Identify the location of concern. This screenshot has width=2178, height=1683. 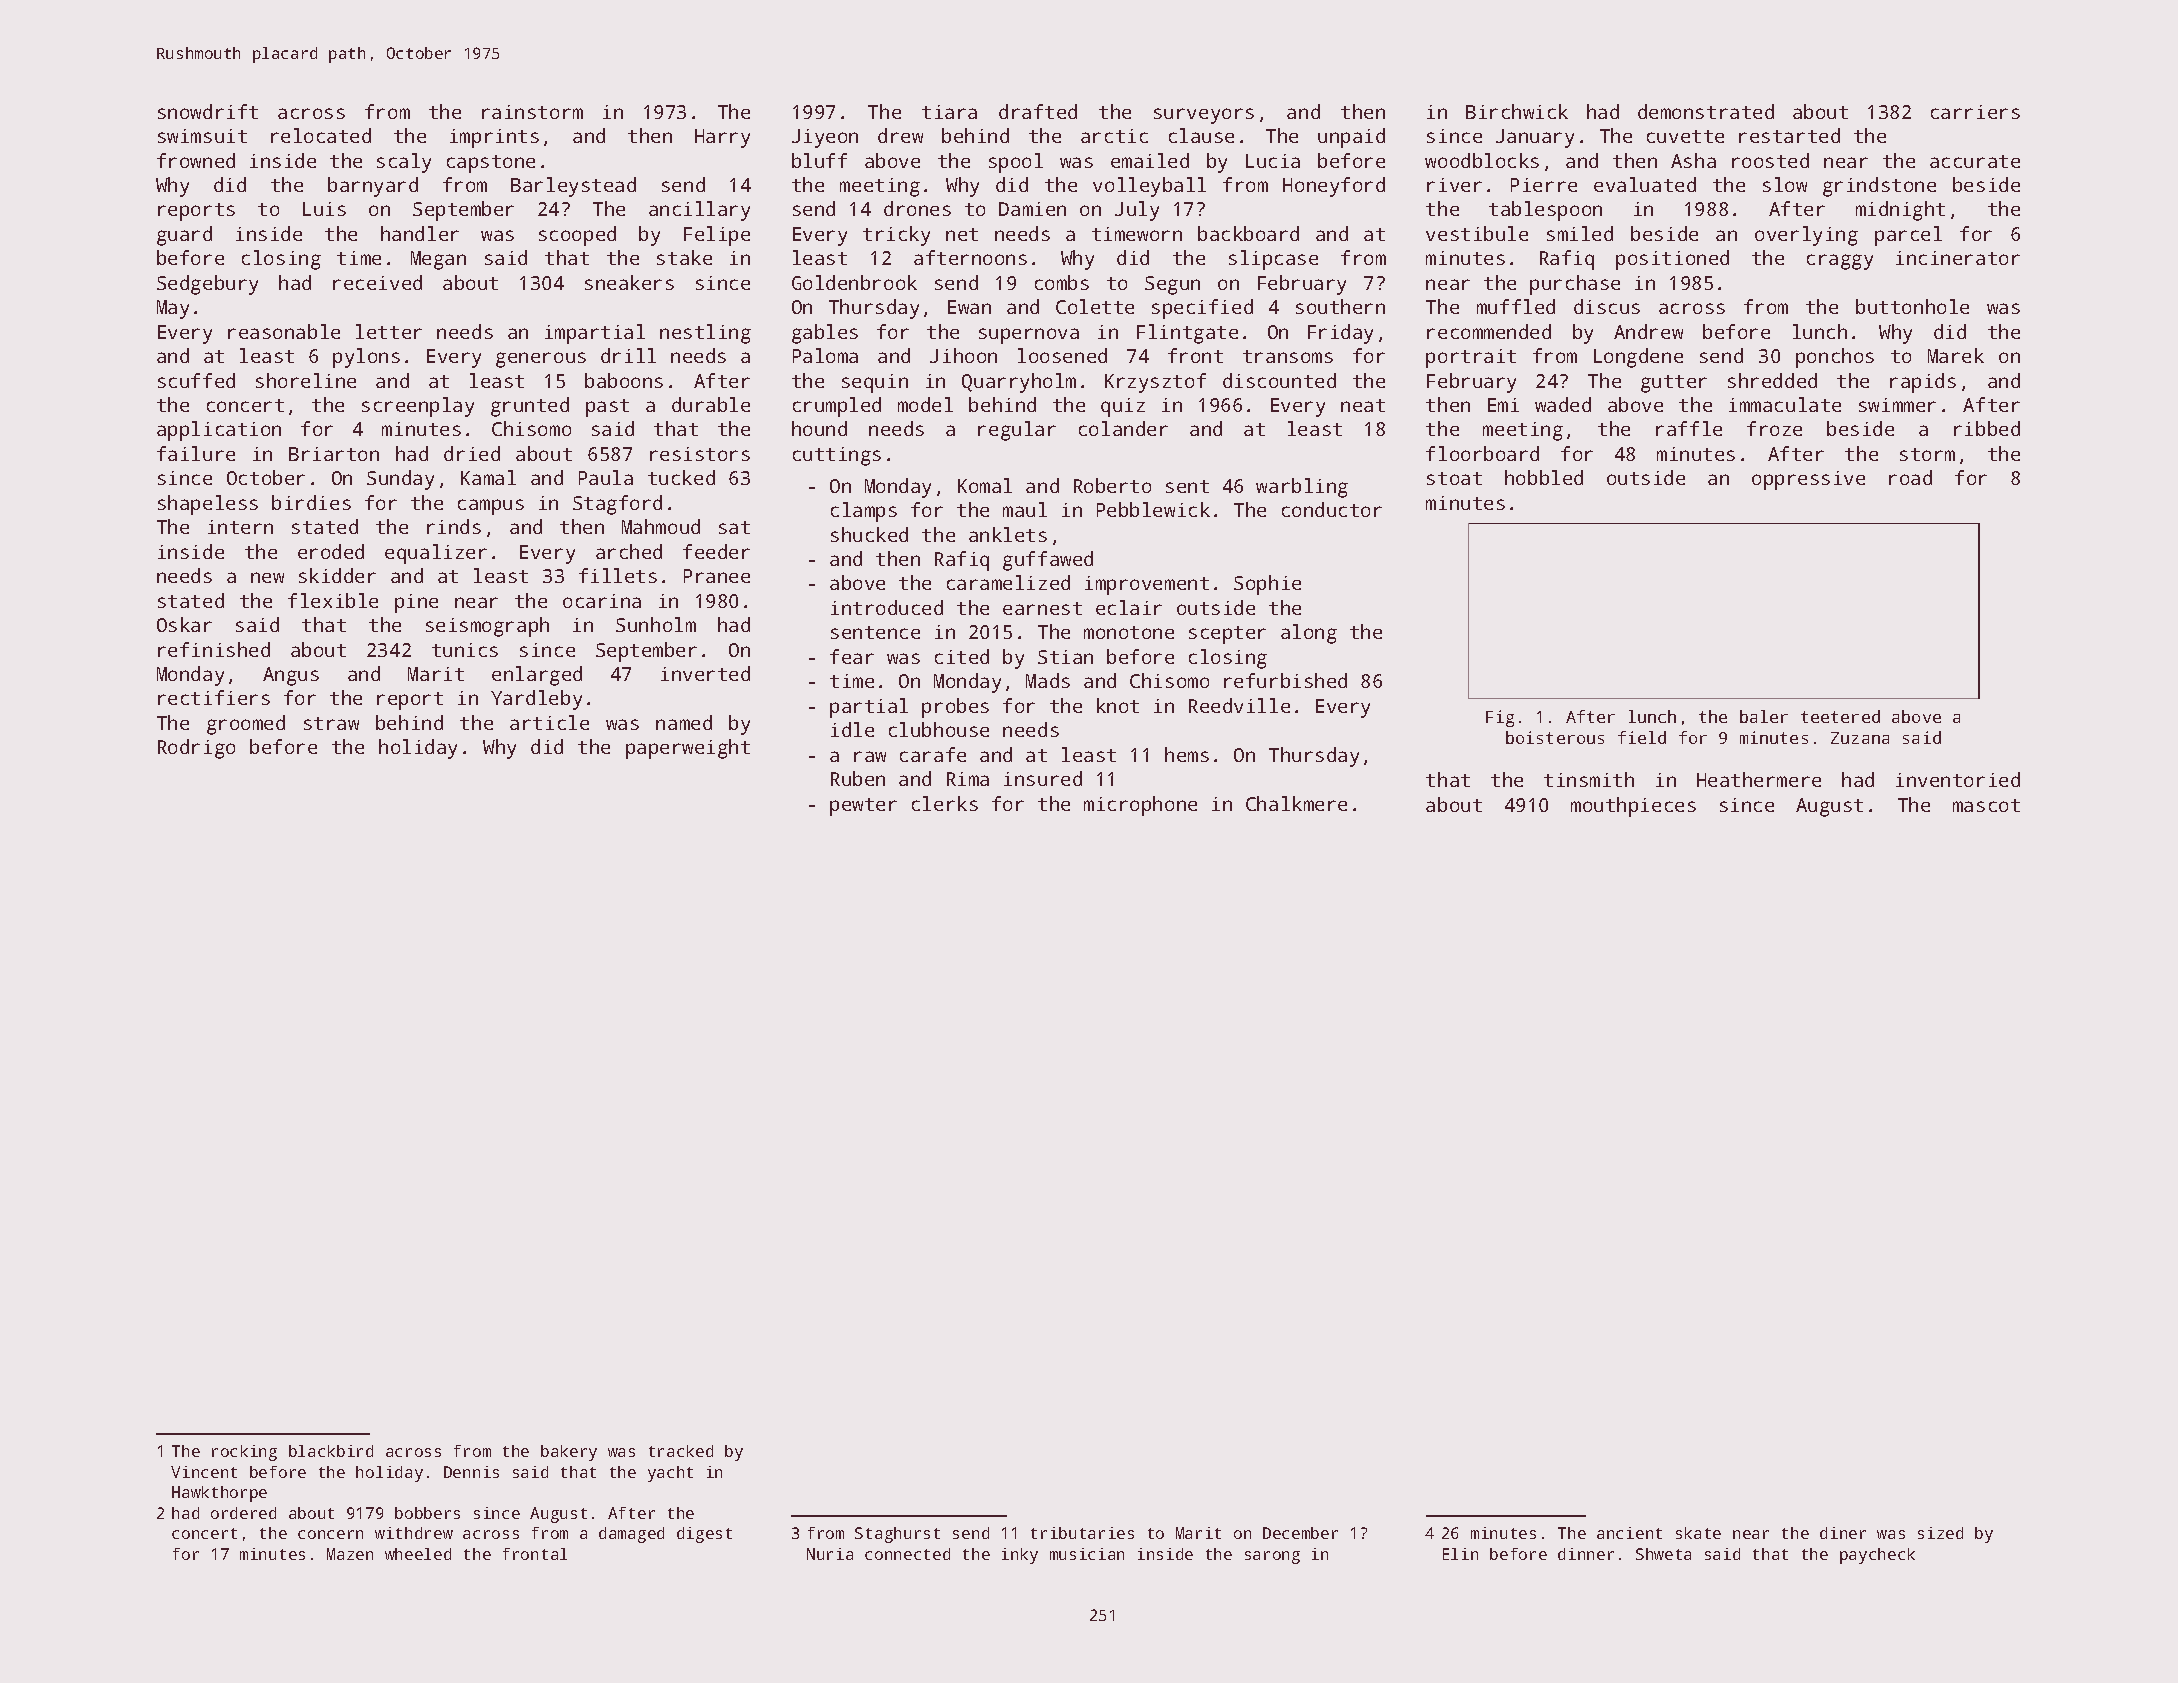
(330, 1534).
